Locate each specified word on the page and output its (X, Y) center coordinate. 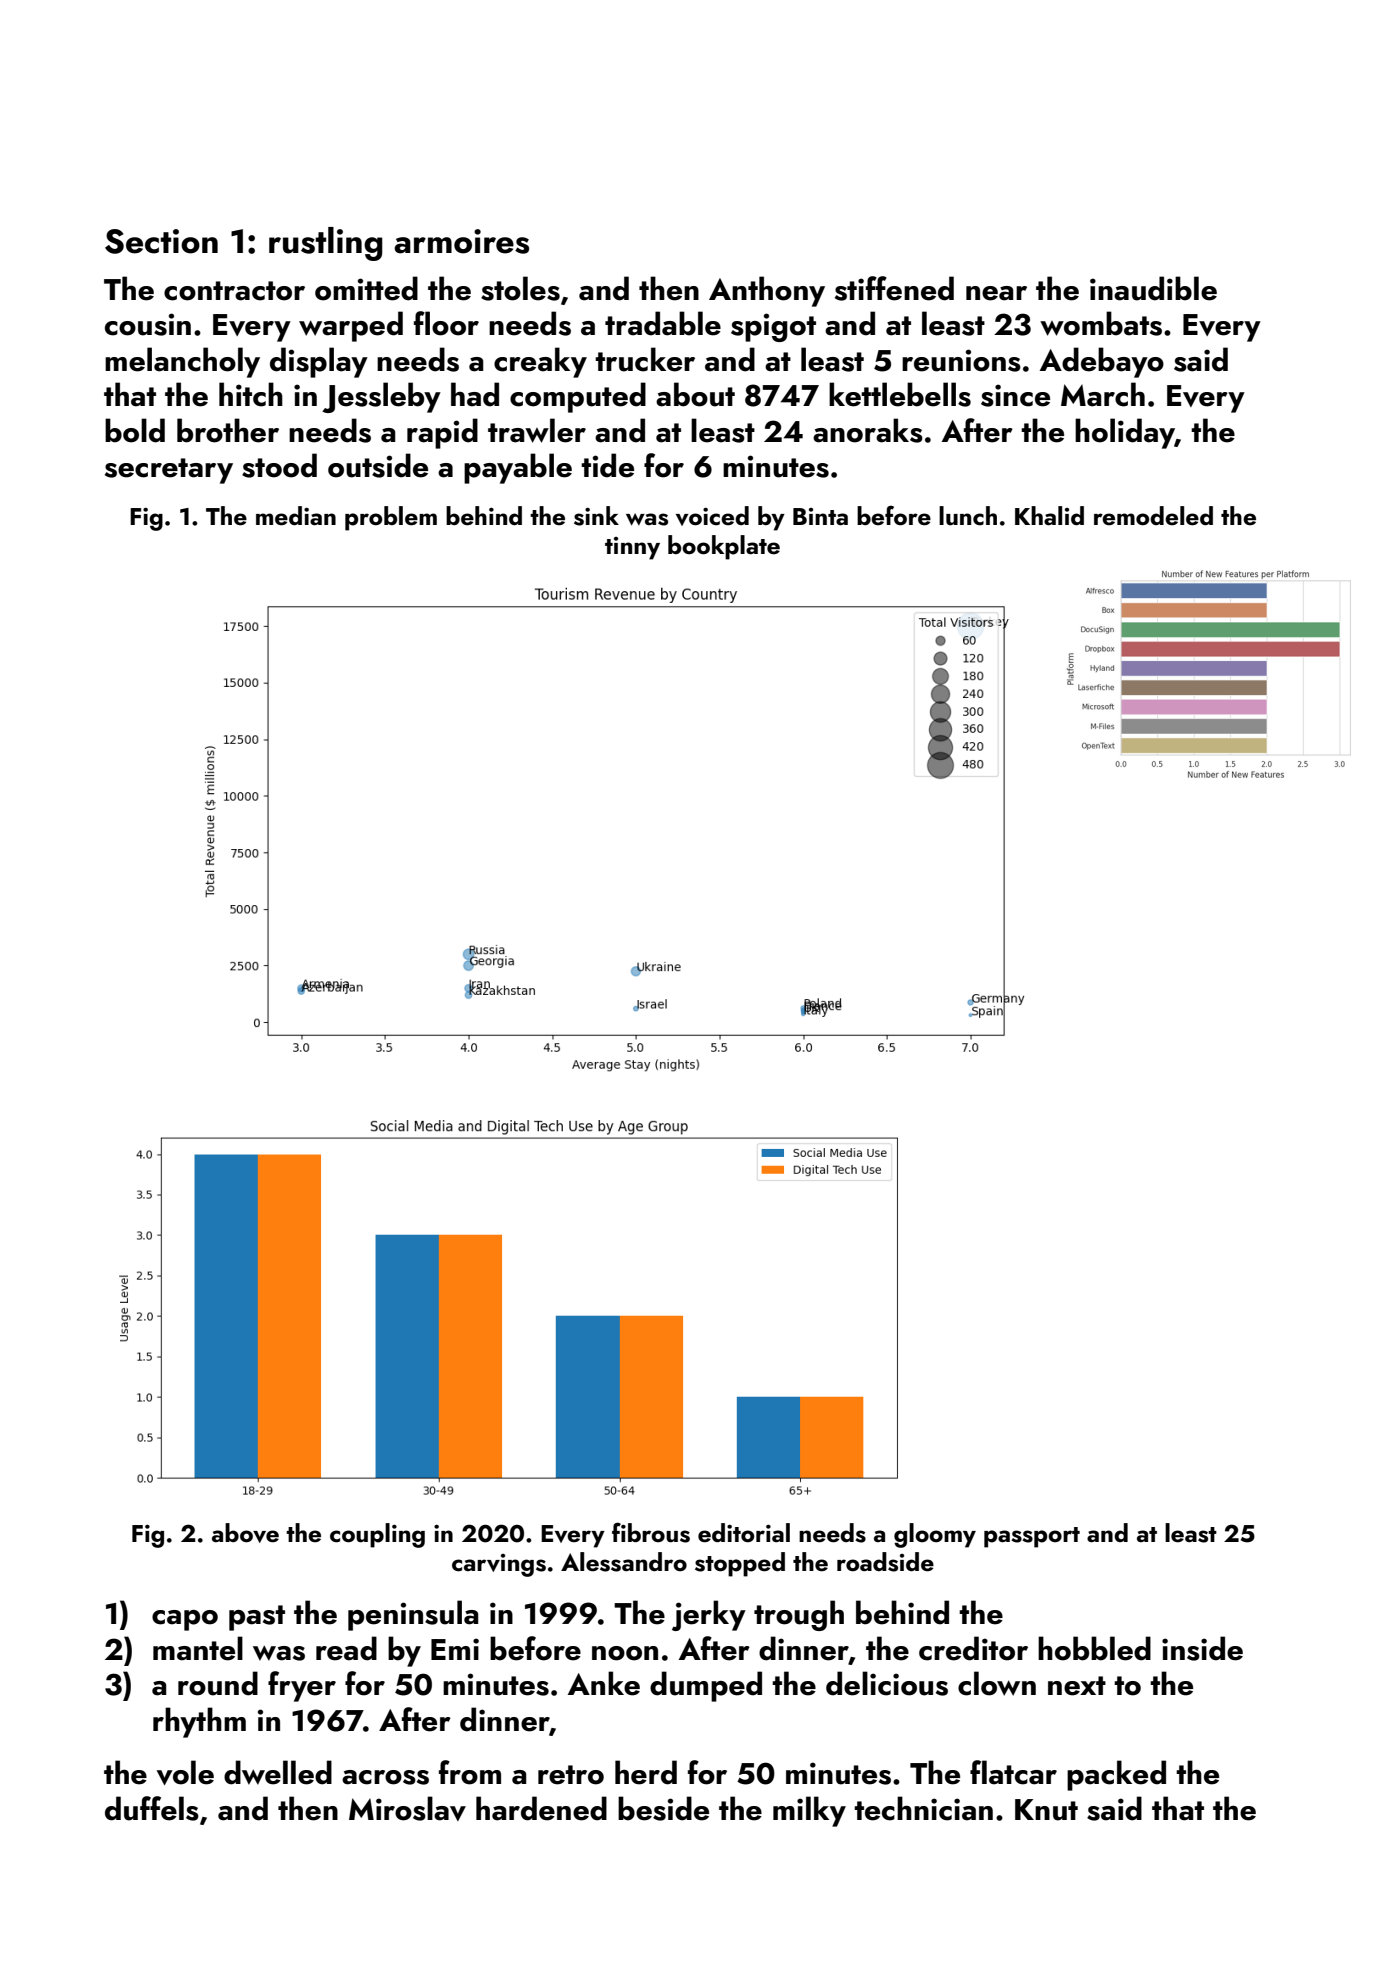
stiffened (894, 288)
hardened (541, 1808)
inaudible (1153, 288)
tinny (632, 548)
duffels (152, 1808)
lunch (968, 516)
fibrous (651, 1532)
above (245, 1533)
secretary (169, 471)
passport (1032, 1537)
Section (161, 241)
